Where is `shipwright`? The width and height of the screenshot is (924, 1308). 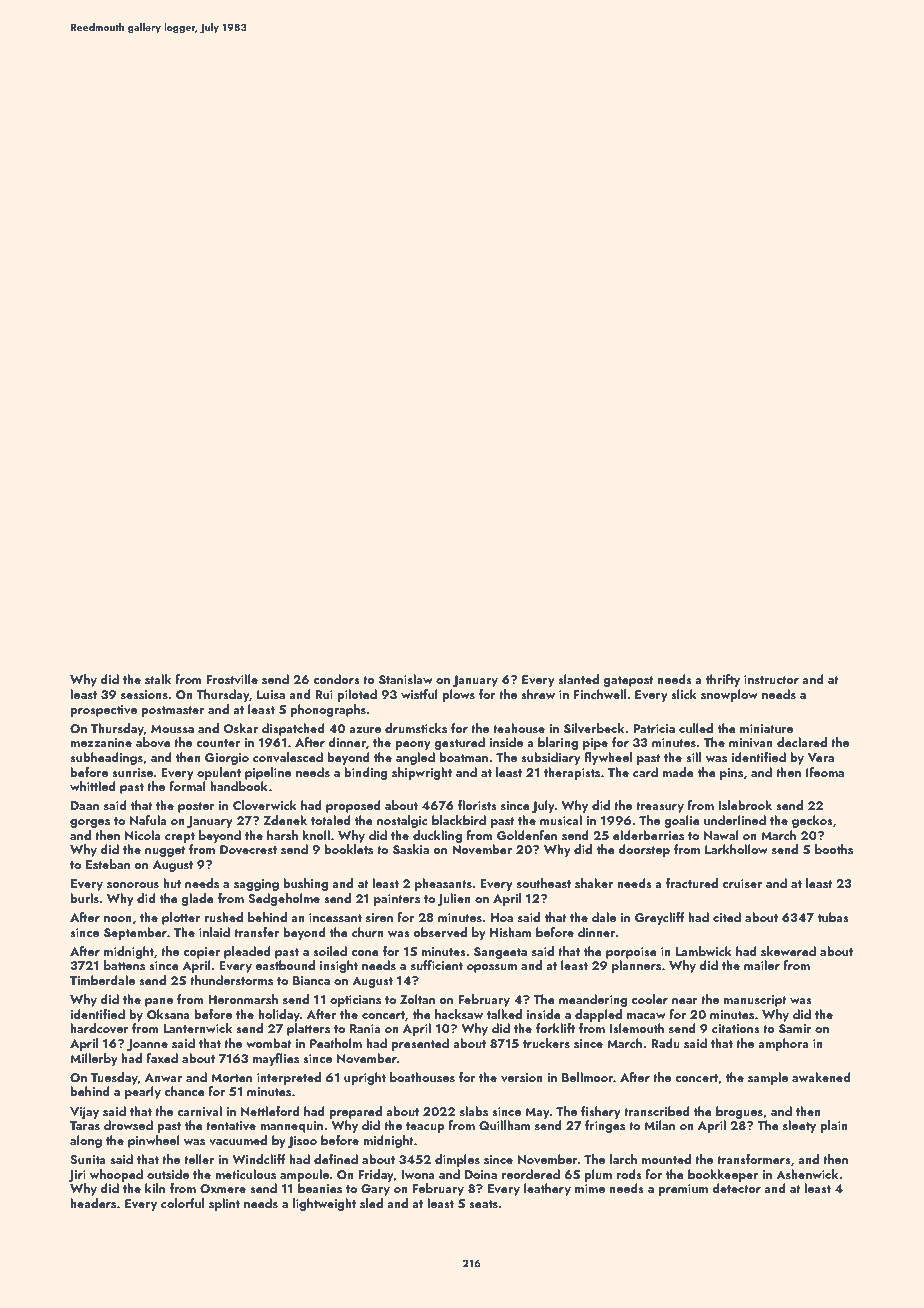
shipwright is located at coordinates (422, 773).
